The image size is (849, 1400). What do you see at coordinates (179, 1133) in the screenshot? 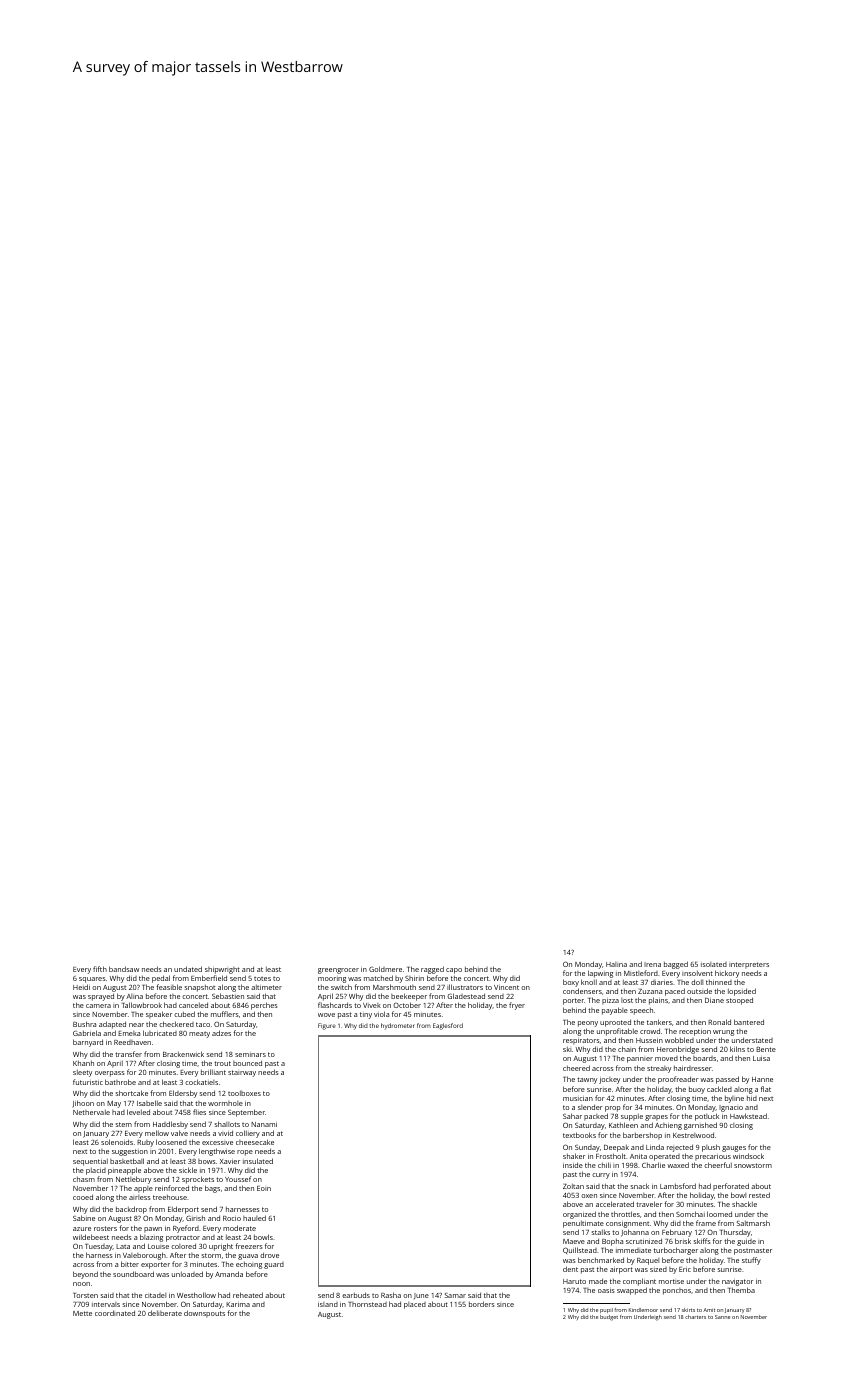
I see `valve` at bounding box center [179, 1133].
